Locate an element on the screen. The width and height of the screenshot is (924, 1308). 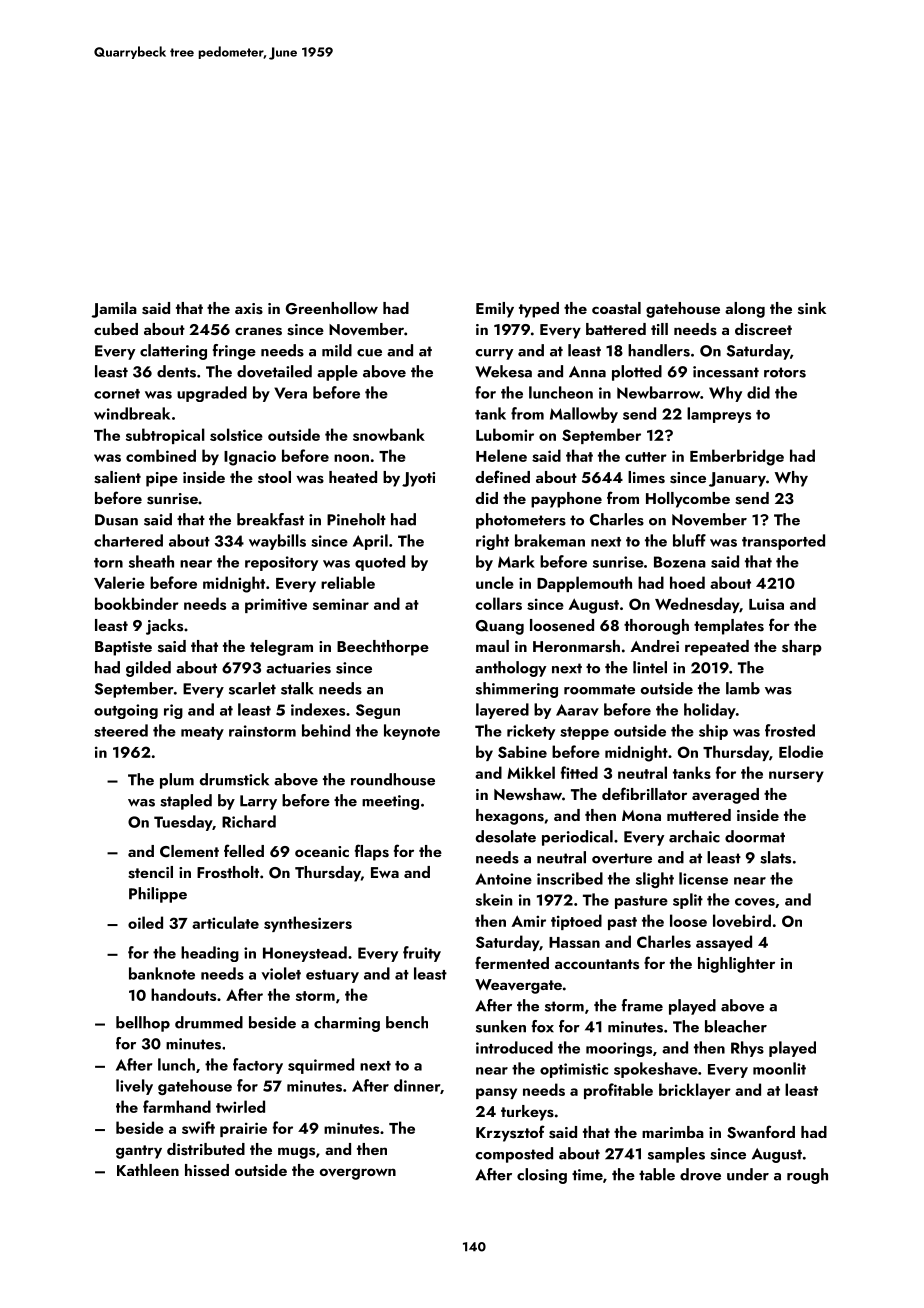
gilded is located at coordinates (148, 669).
